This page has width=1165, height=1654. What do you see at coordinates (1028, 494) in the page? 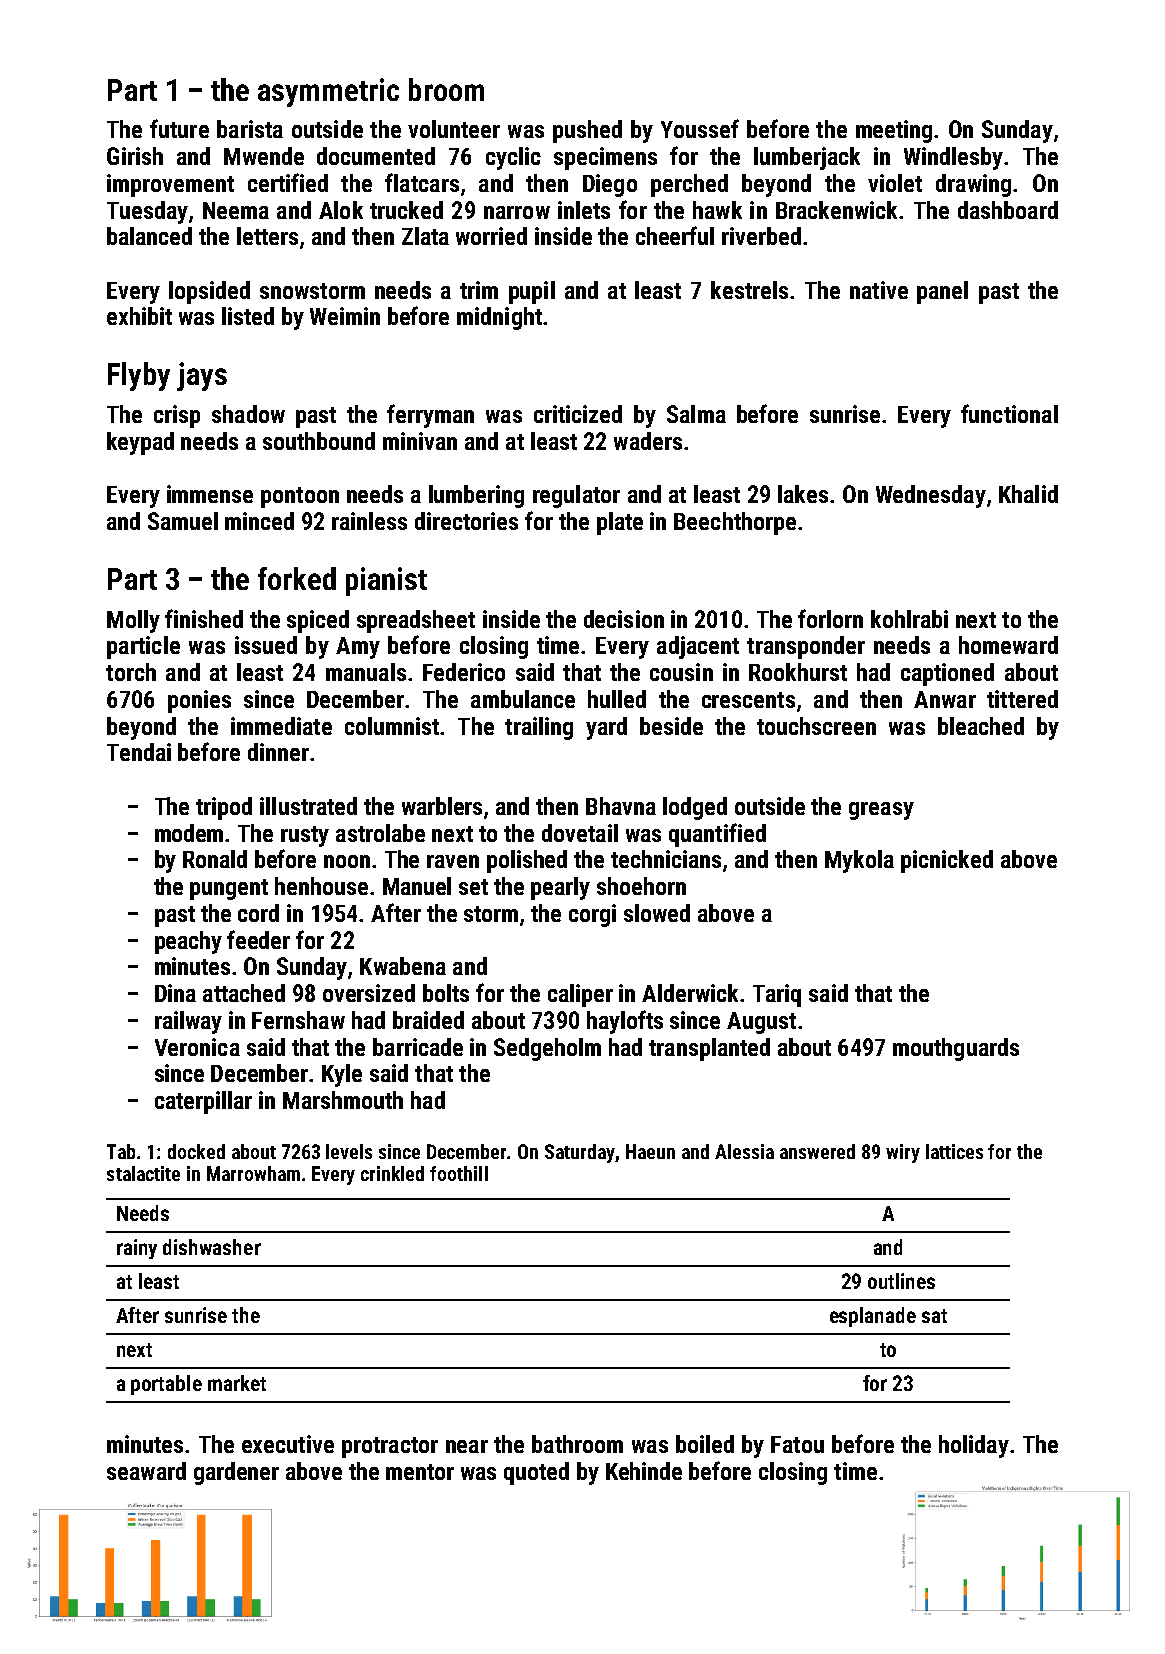
I see `Khalid` at bounding box center [1028, 494].
